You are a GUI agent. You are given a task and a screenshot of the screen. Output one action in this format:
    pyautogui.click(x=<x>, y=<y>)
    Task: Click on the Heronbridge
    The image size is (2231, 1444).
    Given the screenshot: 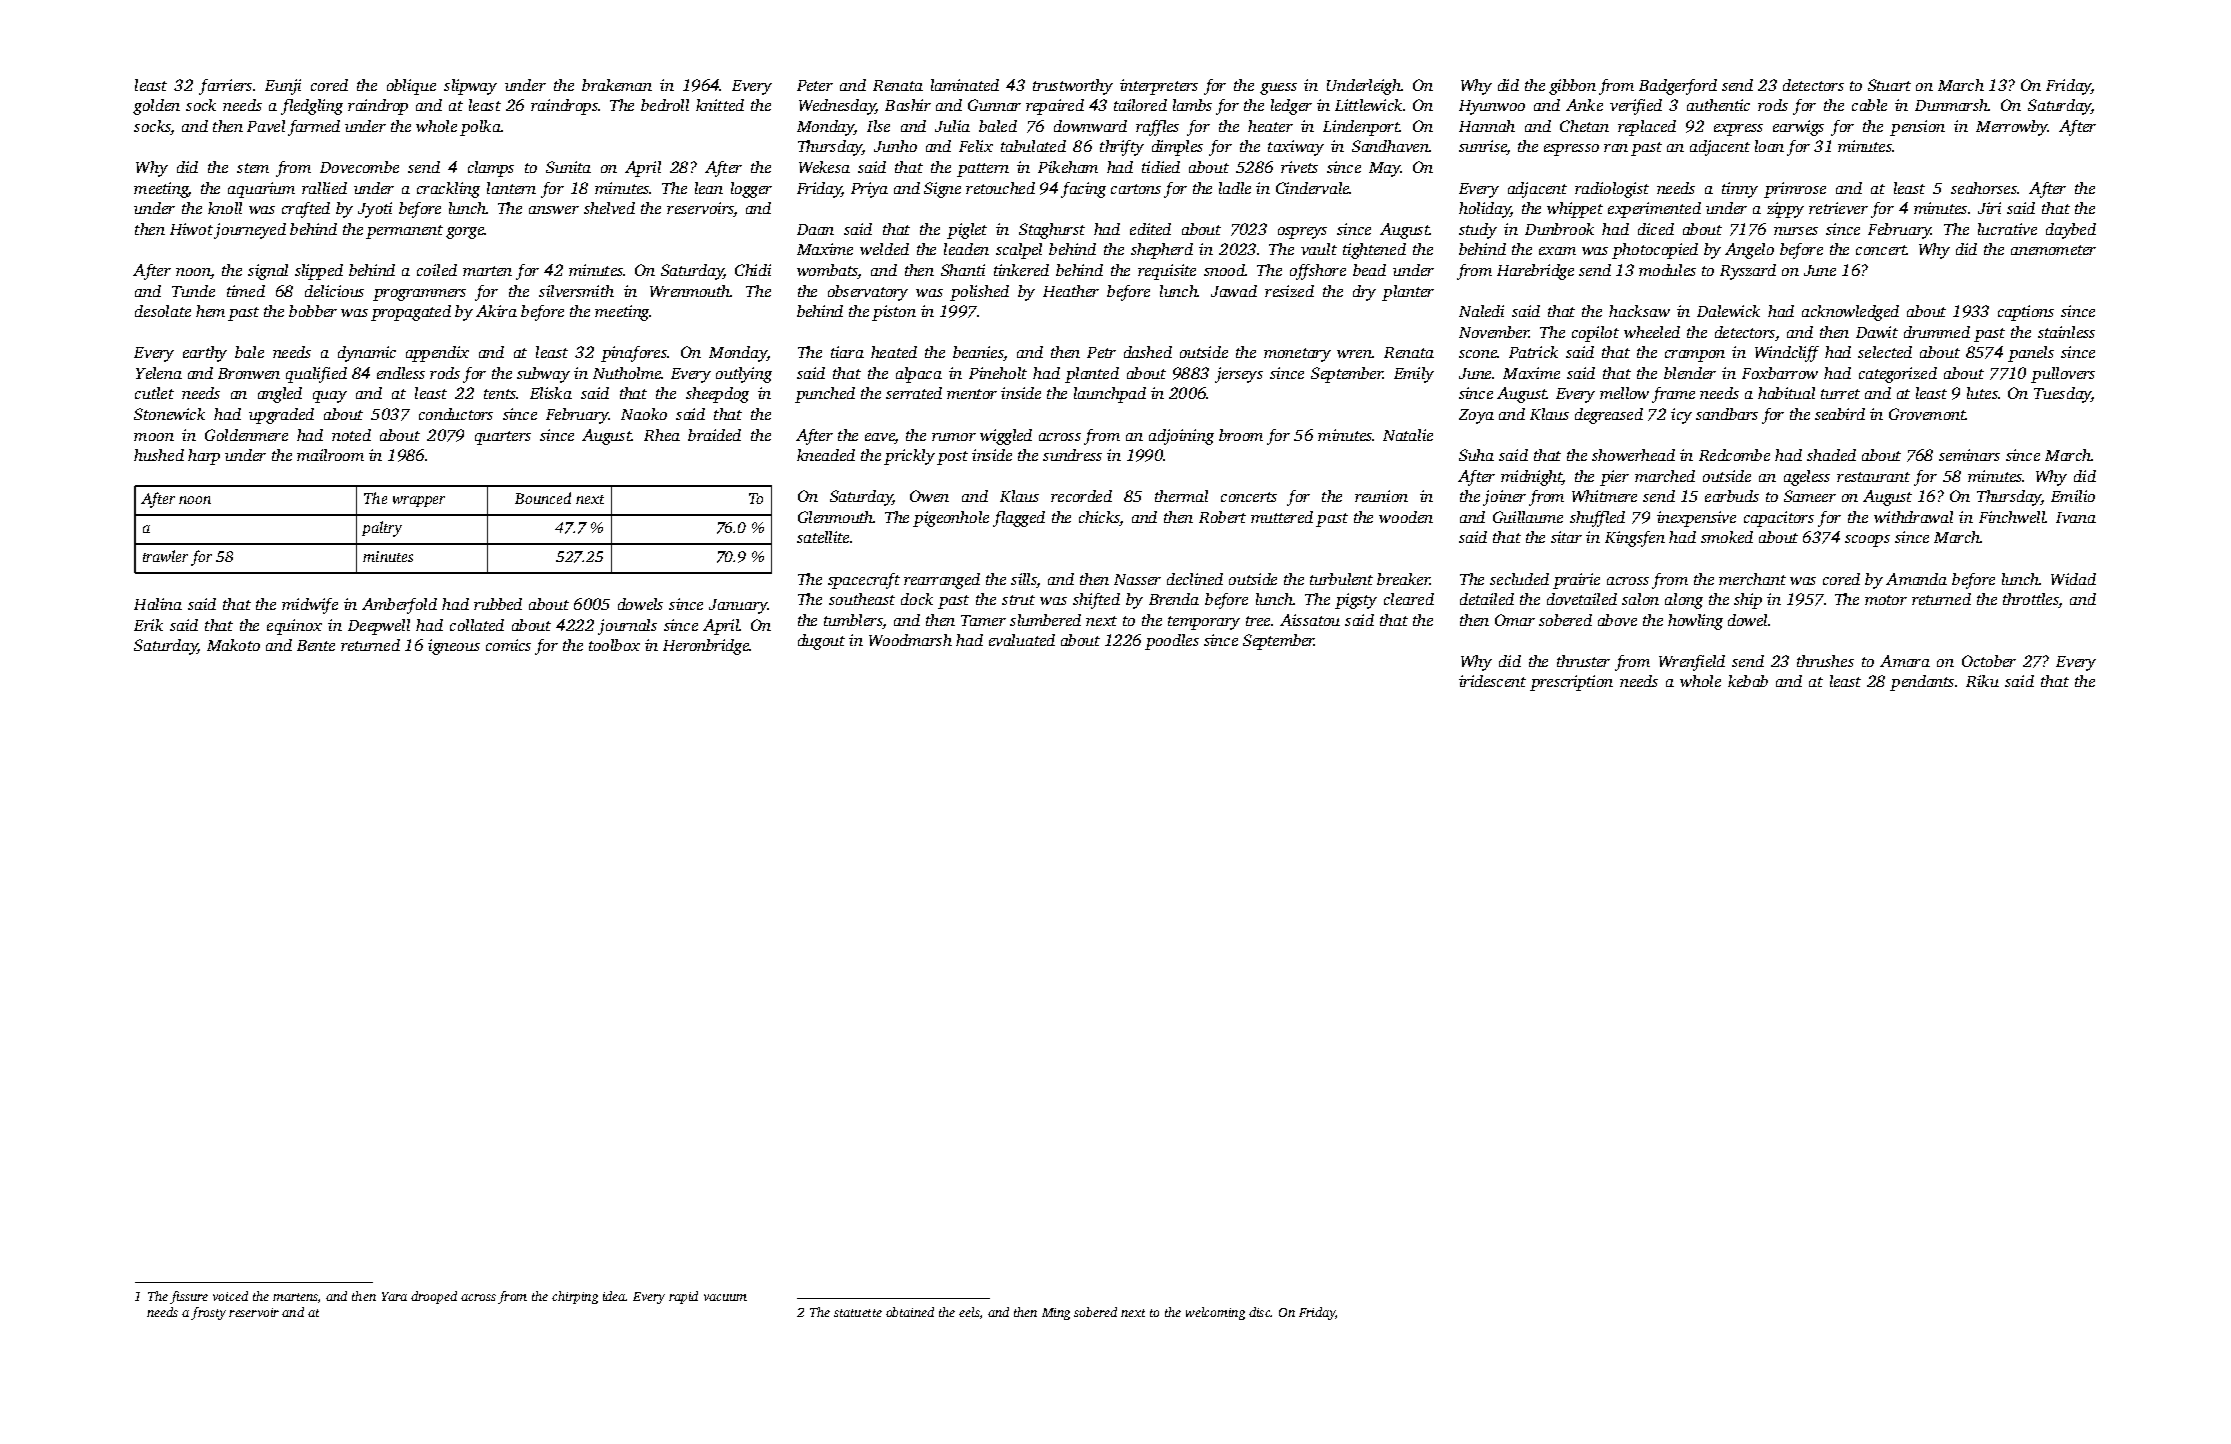 What is the action you would take?
    pyautogui.click(x=706, y=647)
